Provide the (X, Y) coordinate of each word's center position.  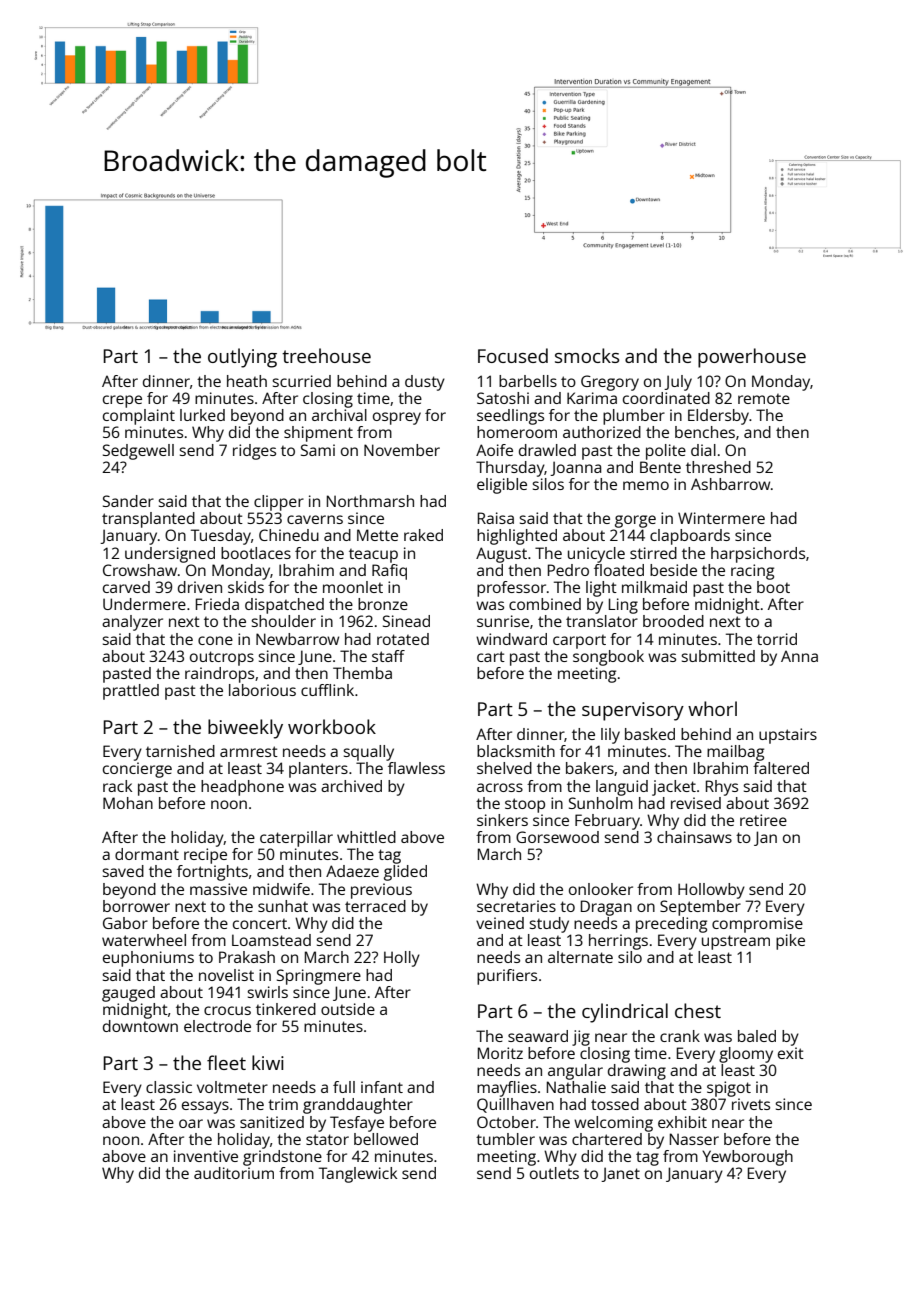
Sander (128, 501)
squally (368, 753)
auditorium (234, 1173)
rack (117, 786)
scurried (301, 381)
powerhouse (752, 358)
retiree (763, 820)
